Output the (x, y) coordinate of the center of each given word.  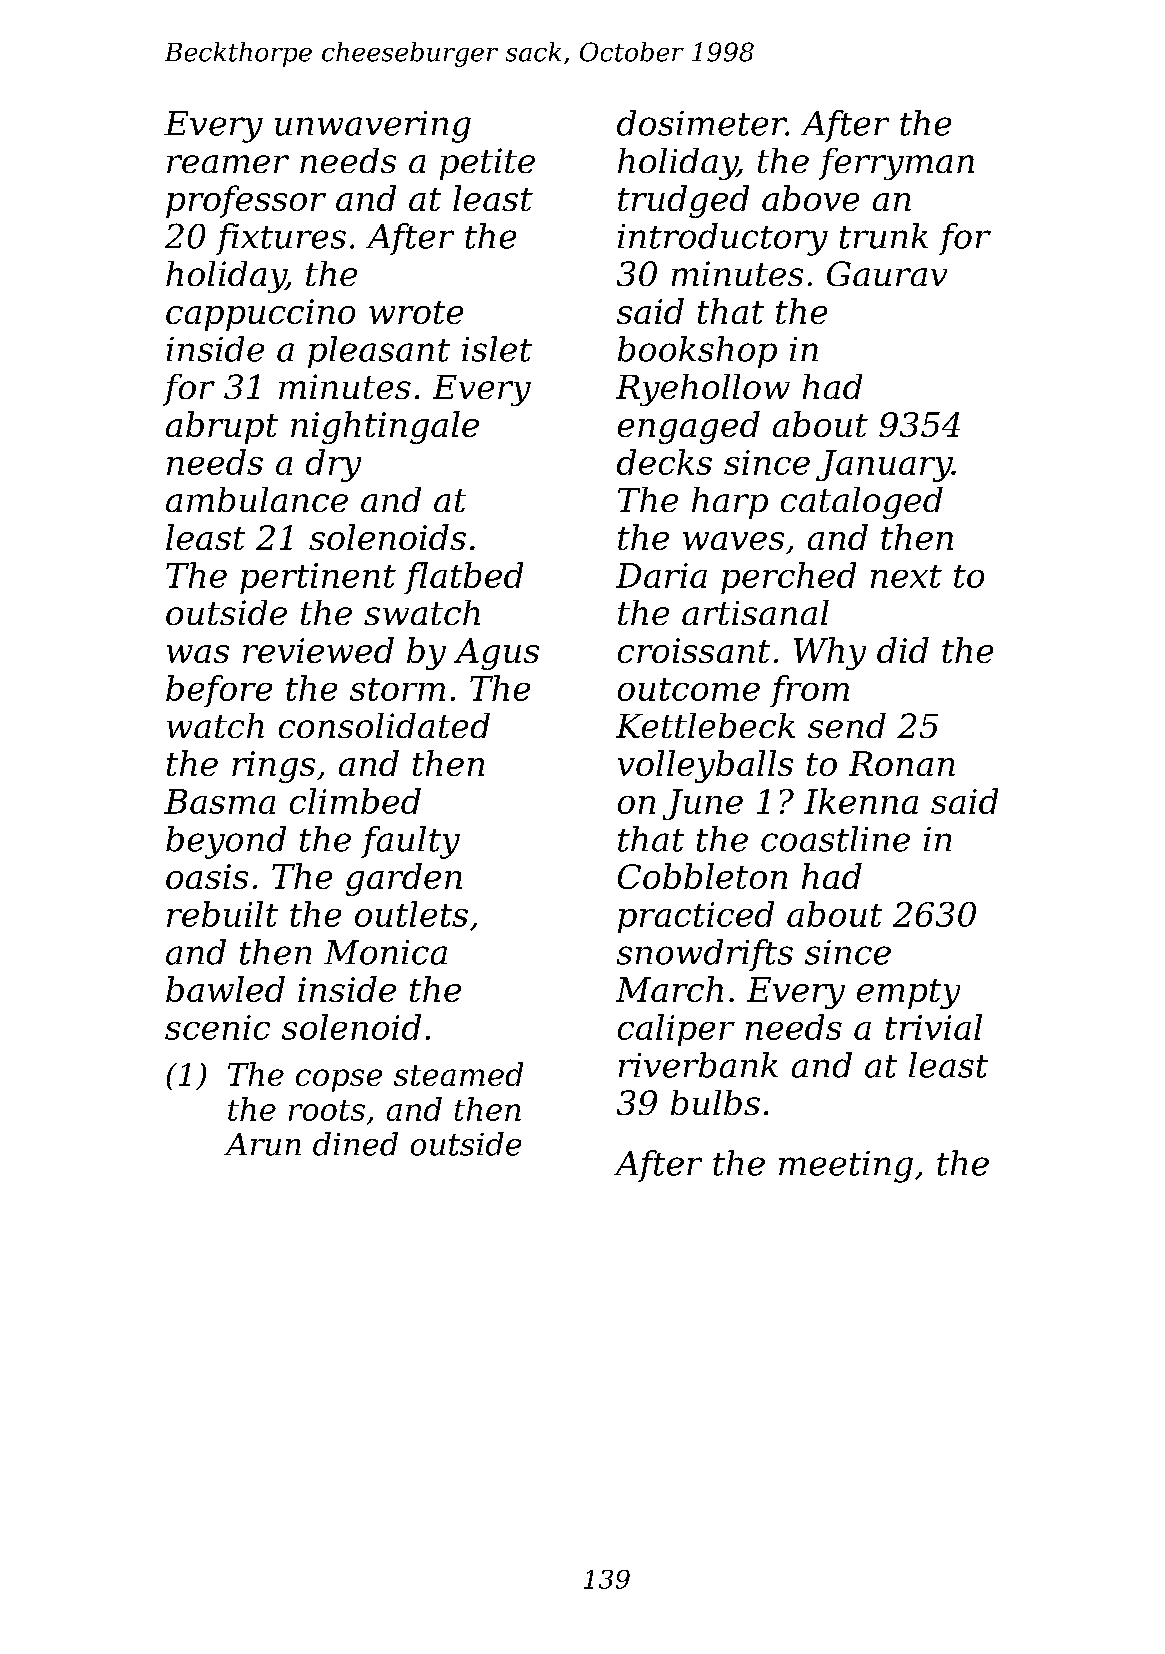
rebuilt (222, 914)
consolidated (384, 725)
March (669, 989)
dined (355, 1144)
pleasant (379, 352)
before (219, 691)
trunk (884, 236)
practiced (696, 917)
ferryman (896, 164)
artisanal (755, 612)
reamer (228, 164)
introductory (723, 239)
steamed (458, 1074)
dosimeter (701, 123)
